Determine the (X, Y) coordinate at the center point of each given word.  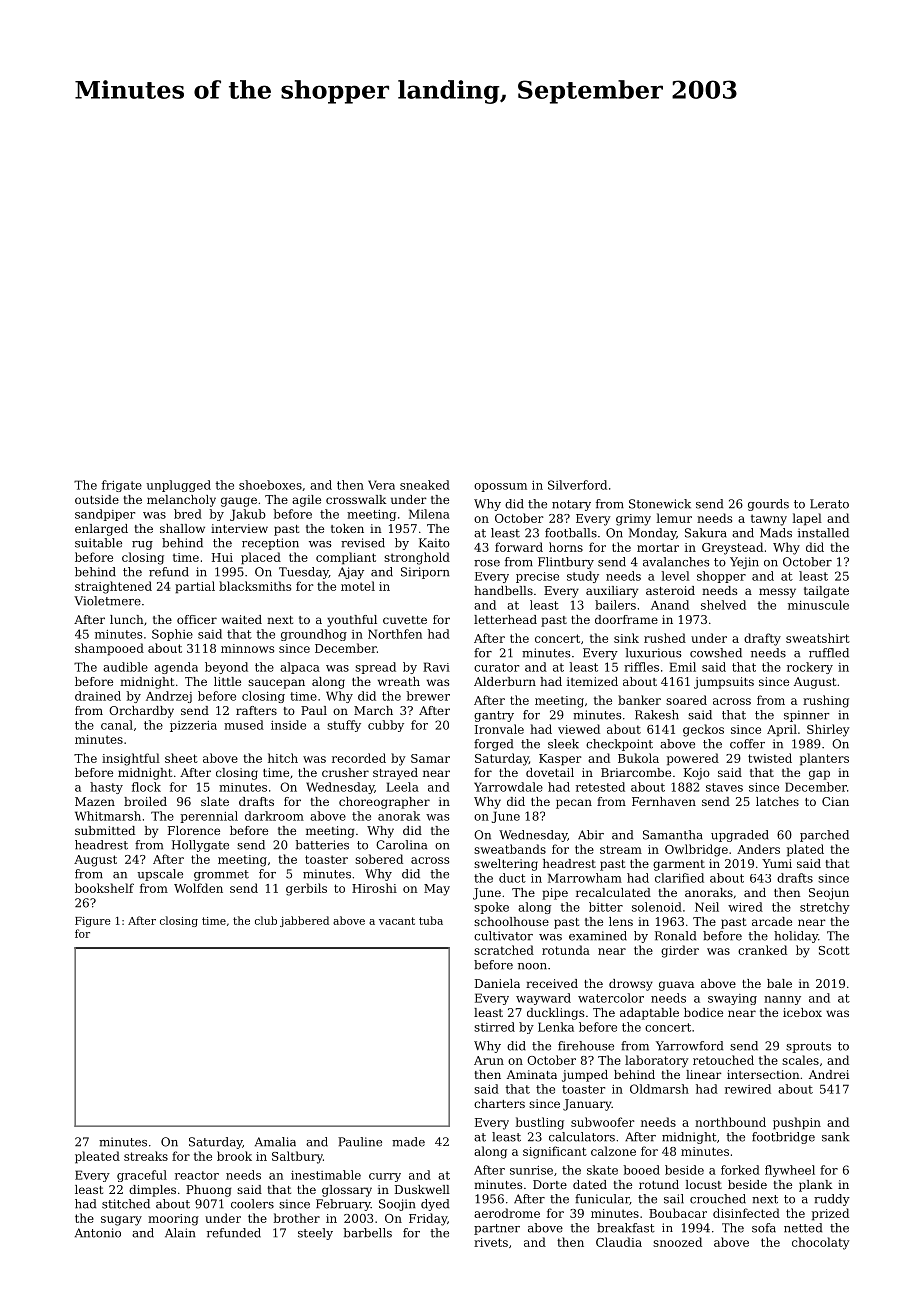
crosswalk (356, 499)
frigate (122, 486)
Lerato (829, 504)
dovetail (550, 772)
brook (234, 1156)
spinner (807, 716)
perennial (209, 817)
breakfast (626, 1228)
